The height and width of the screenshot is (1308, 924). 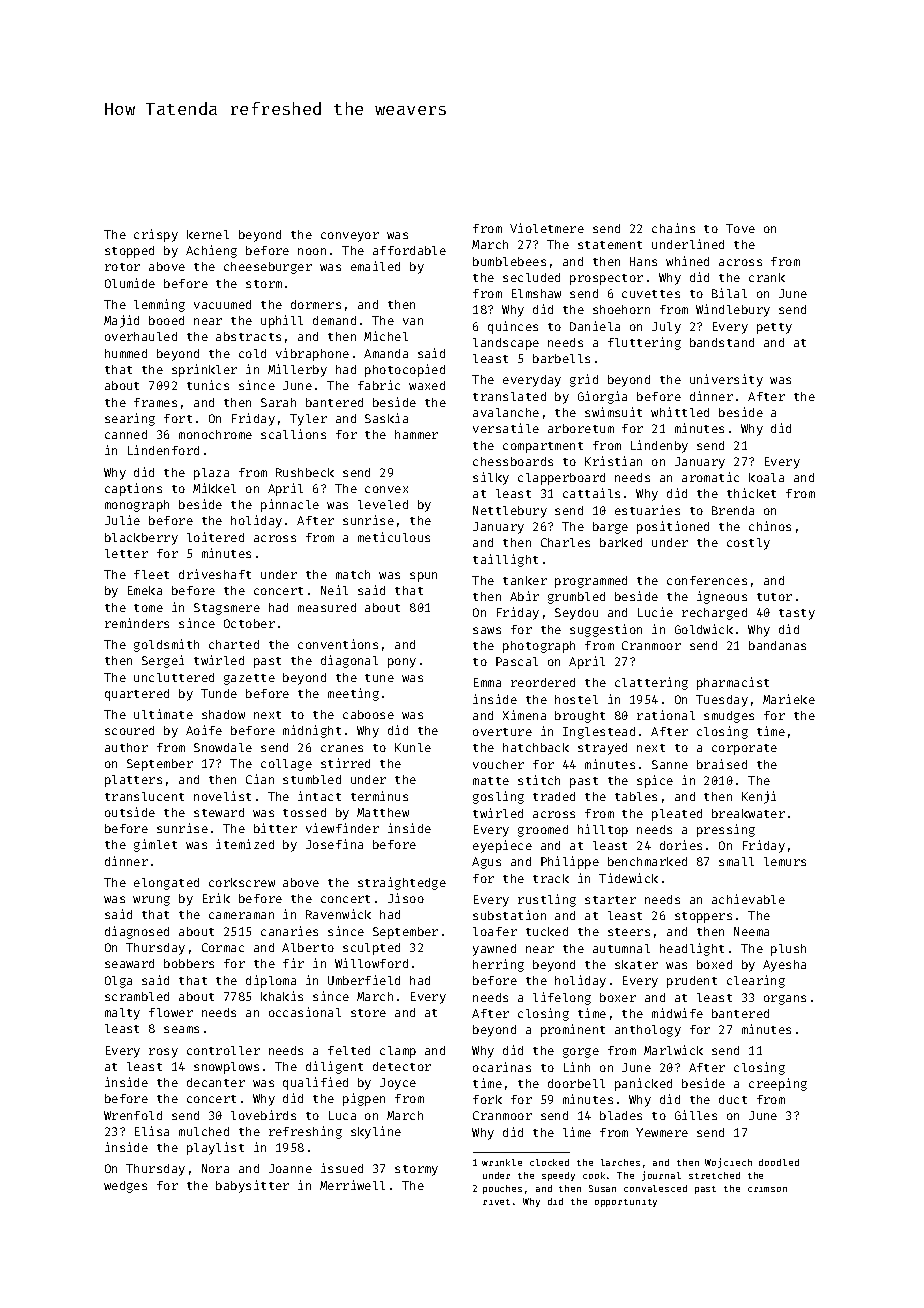 What do you see at coordinates (561, 358) in the screenshot?
I see `barbells` at bounding box center [561, 358].
